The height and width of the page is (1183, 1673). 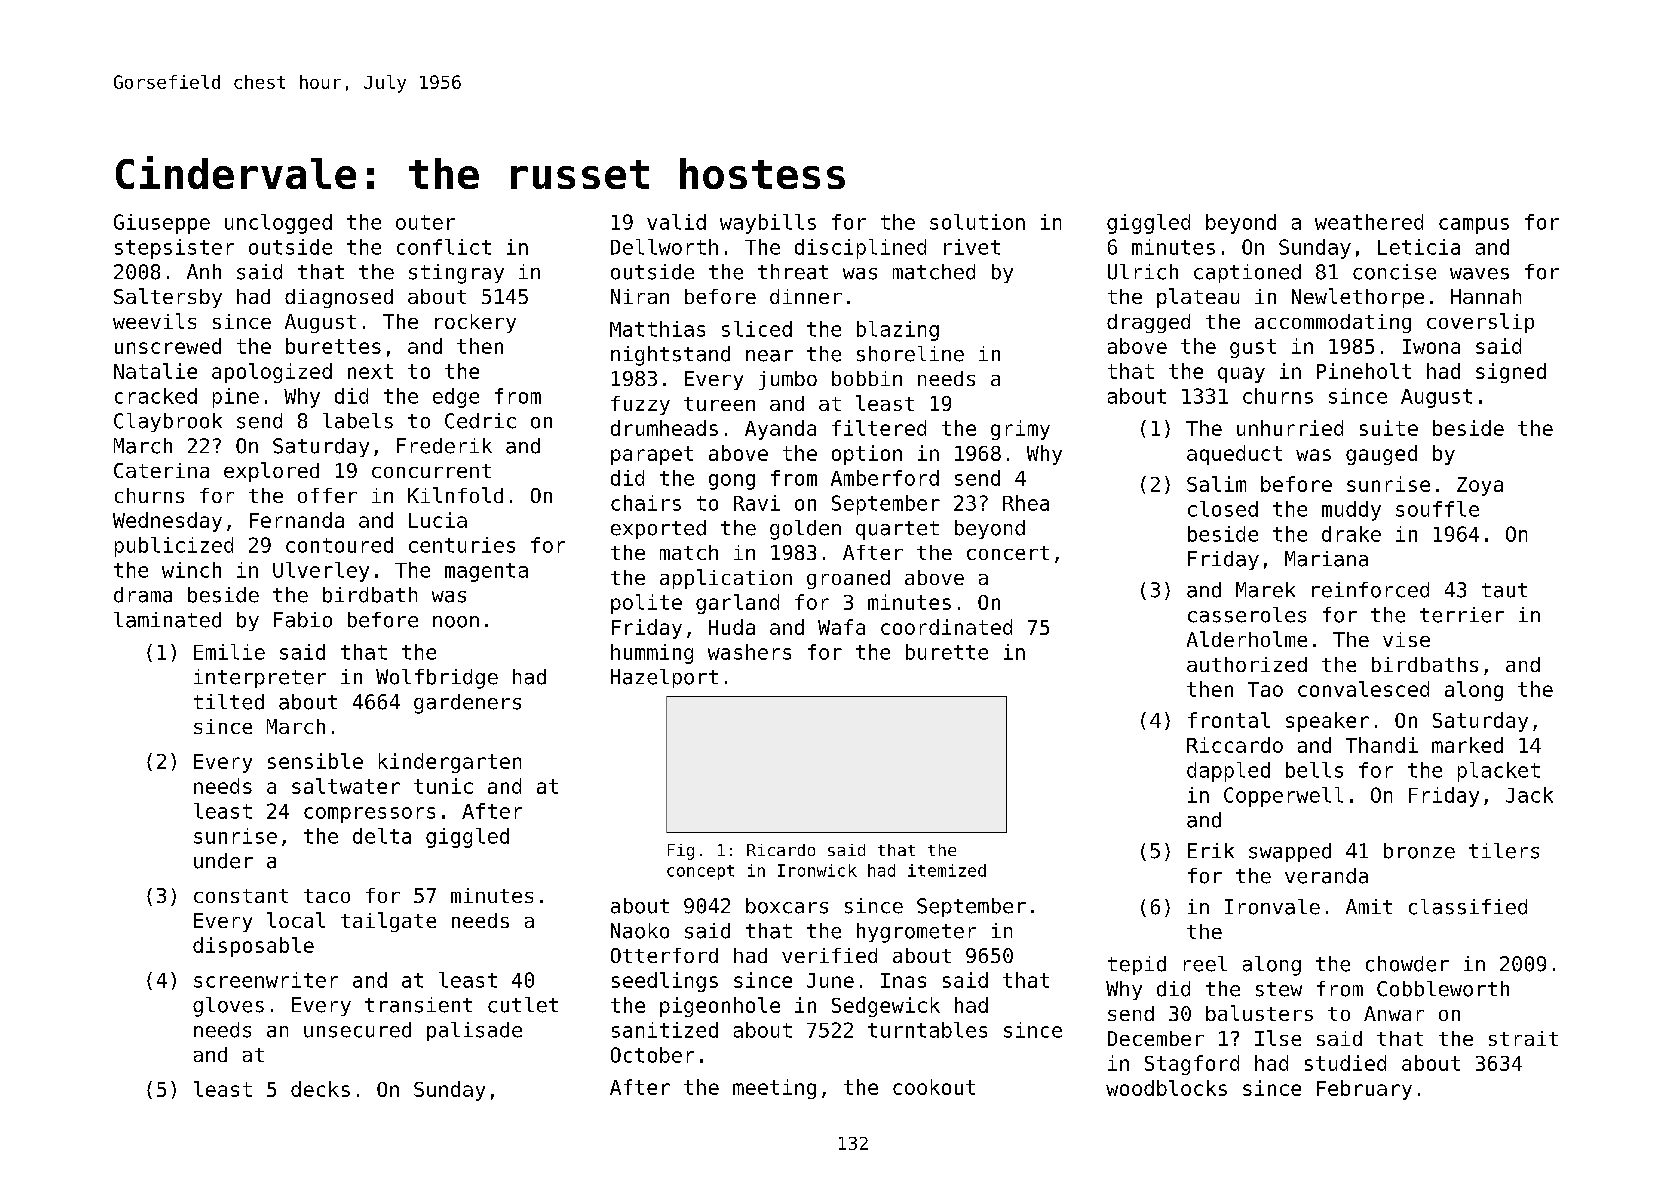 I want to click on Hazelport, so click(x=664, y=678).
